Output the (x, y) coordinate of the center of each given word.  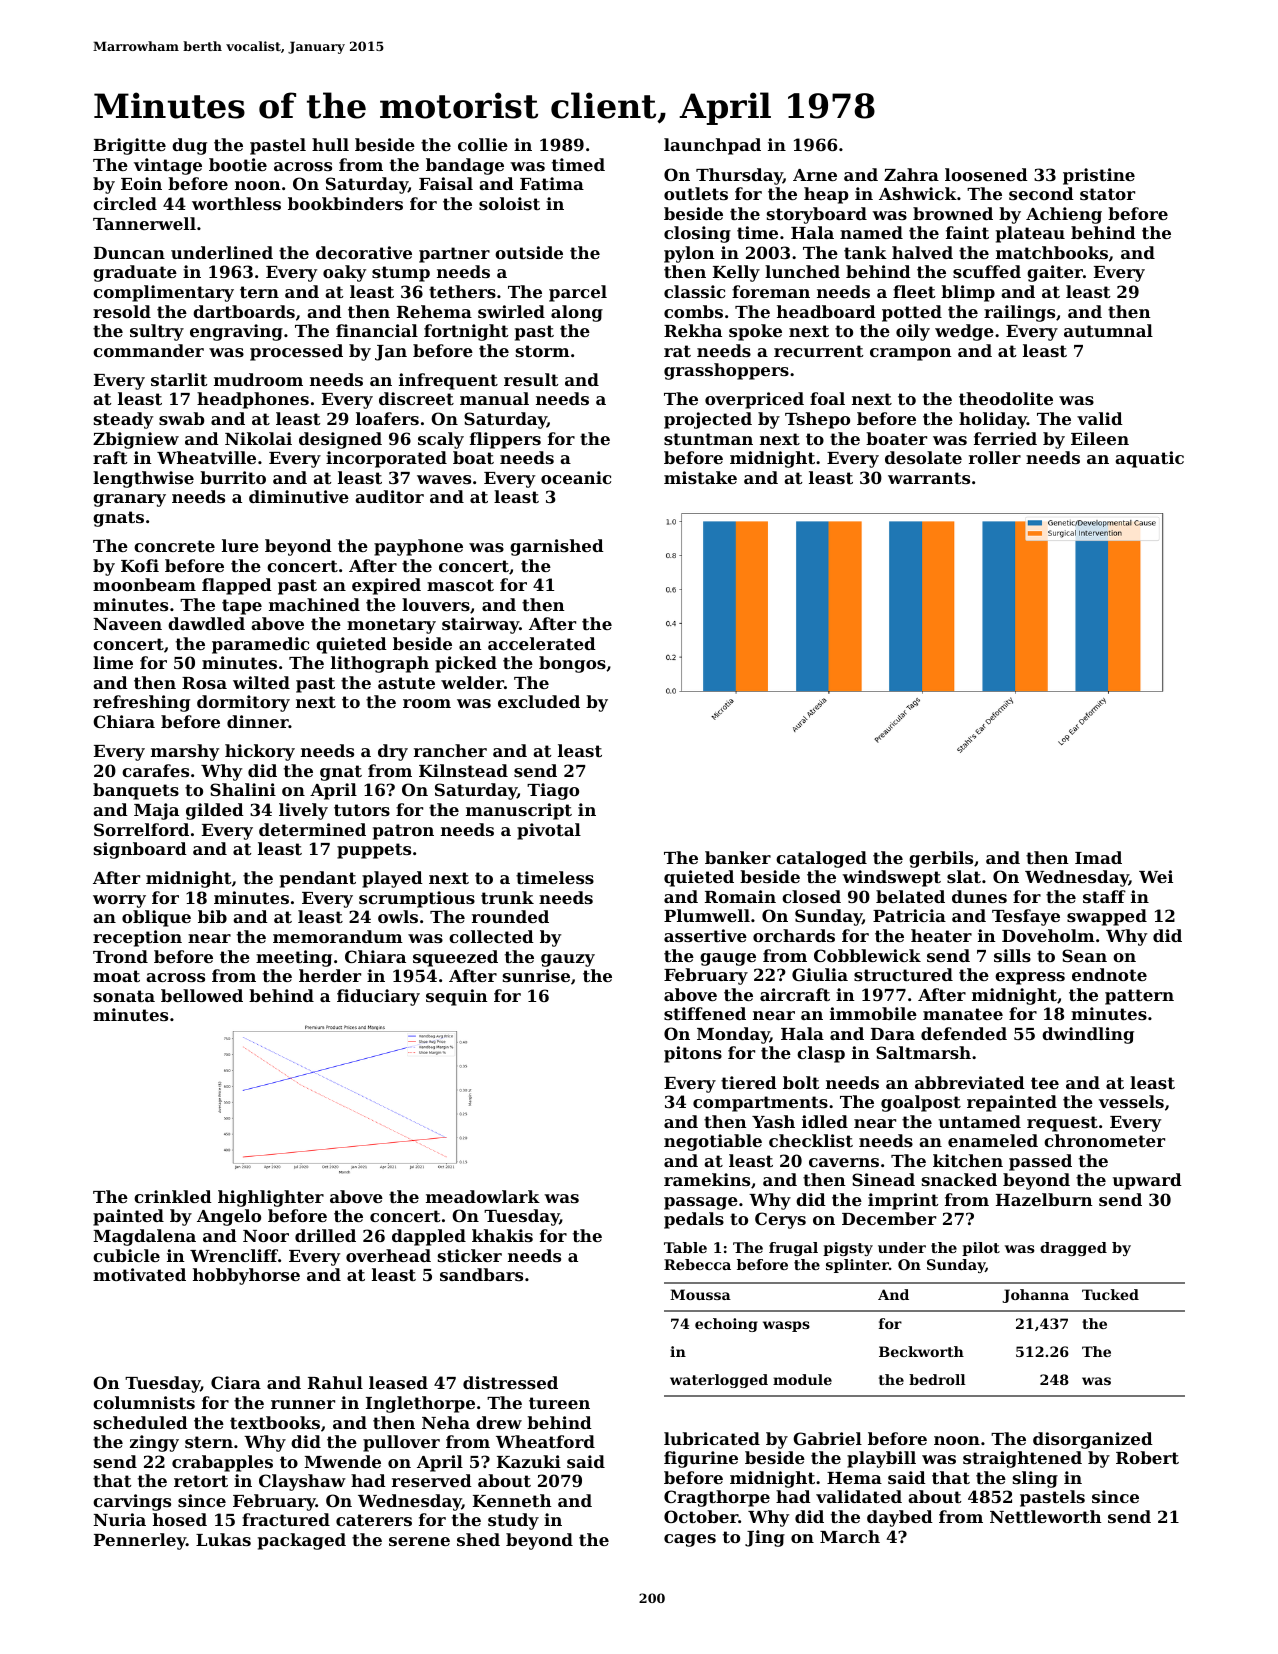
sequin (457, 997)
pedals (694, 1220)
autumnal (1108, 330)
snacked (959, 1179)
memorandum (338, 936)
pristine (1099, 176)
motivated (139, 1274)
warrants (929, 478)
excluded (539, 701)
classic (694, 291)
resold (122, 311)
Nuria (119, 1519)
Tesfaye (1026, 917)
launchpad (712, 146)
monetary (391, 626)
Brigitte (130, 146)
